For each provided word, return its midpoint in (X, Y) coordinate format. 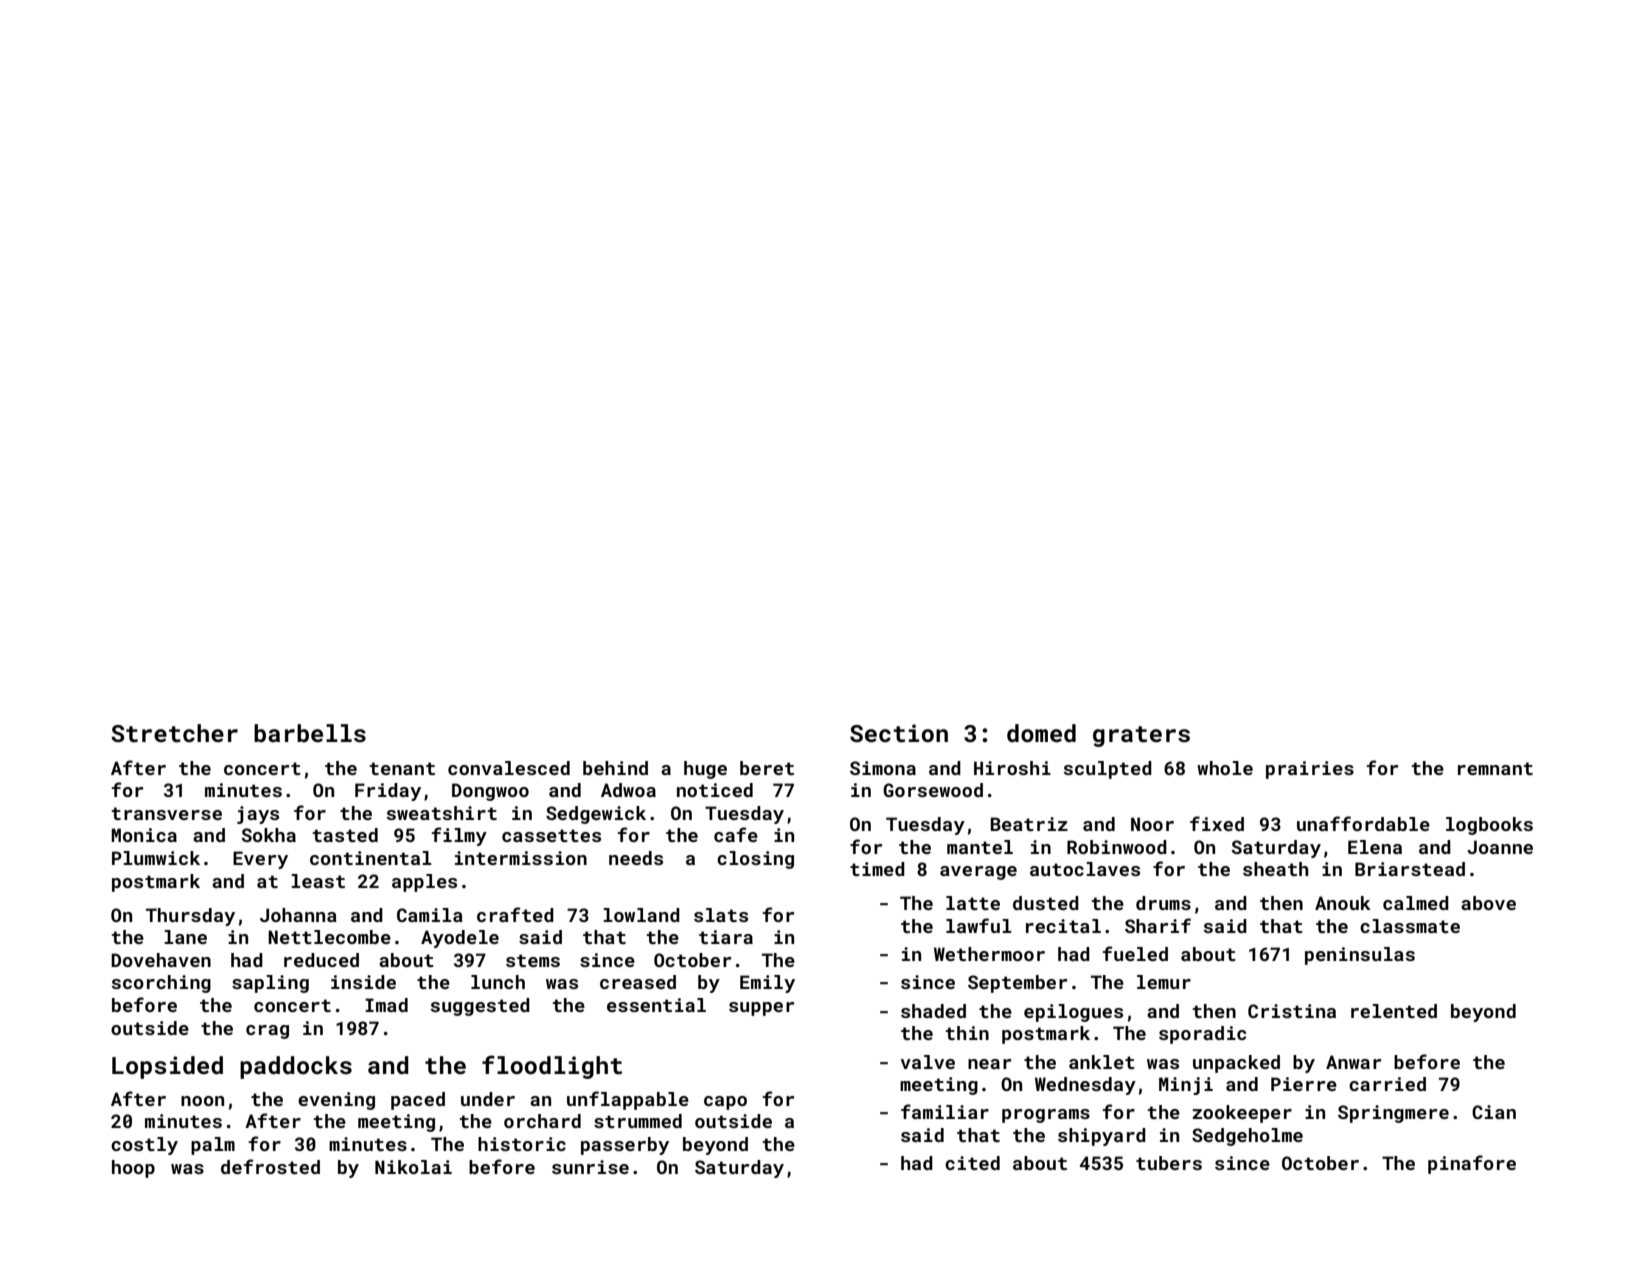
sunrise (590, 1167)
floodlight (552, 1067)
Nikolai (413, 1167)
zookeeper (1242, 1114)
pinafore (1472, 1164)
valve (928, 1062)
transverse (166, 813)
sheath (1275, 869)
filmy (459, 836)
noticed (715, 790)
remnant (1495, 768)
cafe (736, 834)
